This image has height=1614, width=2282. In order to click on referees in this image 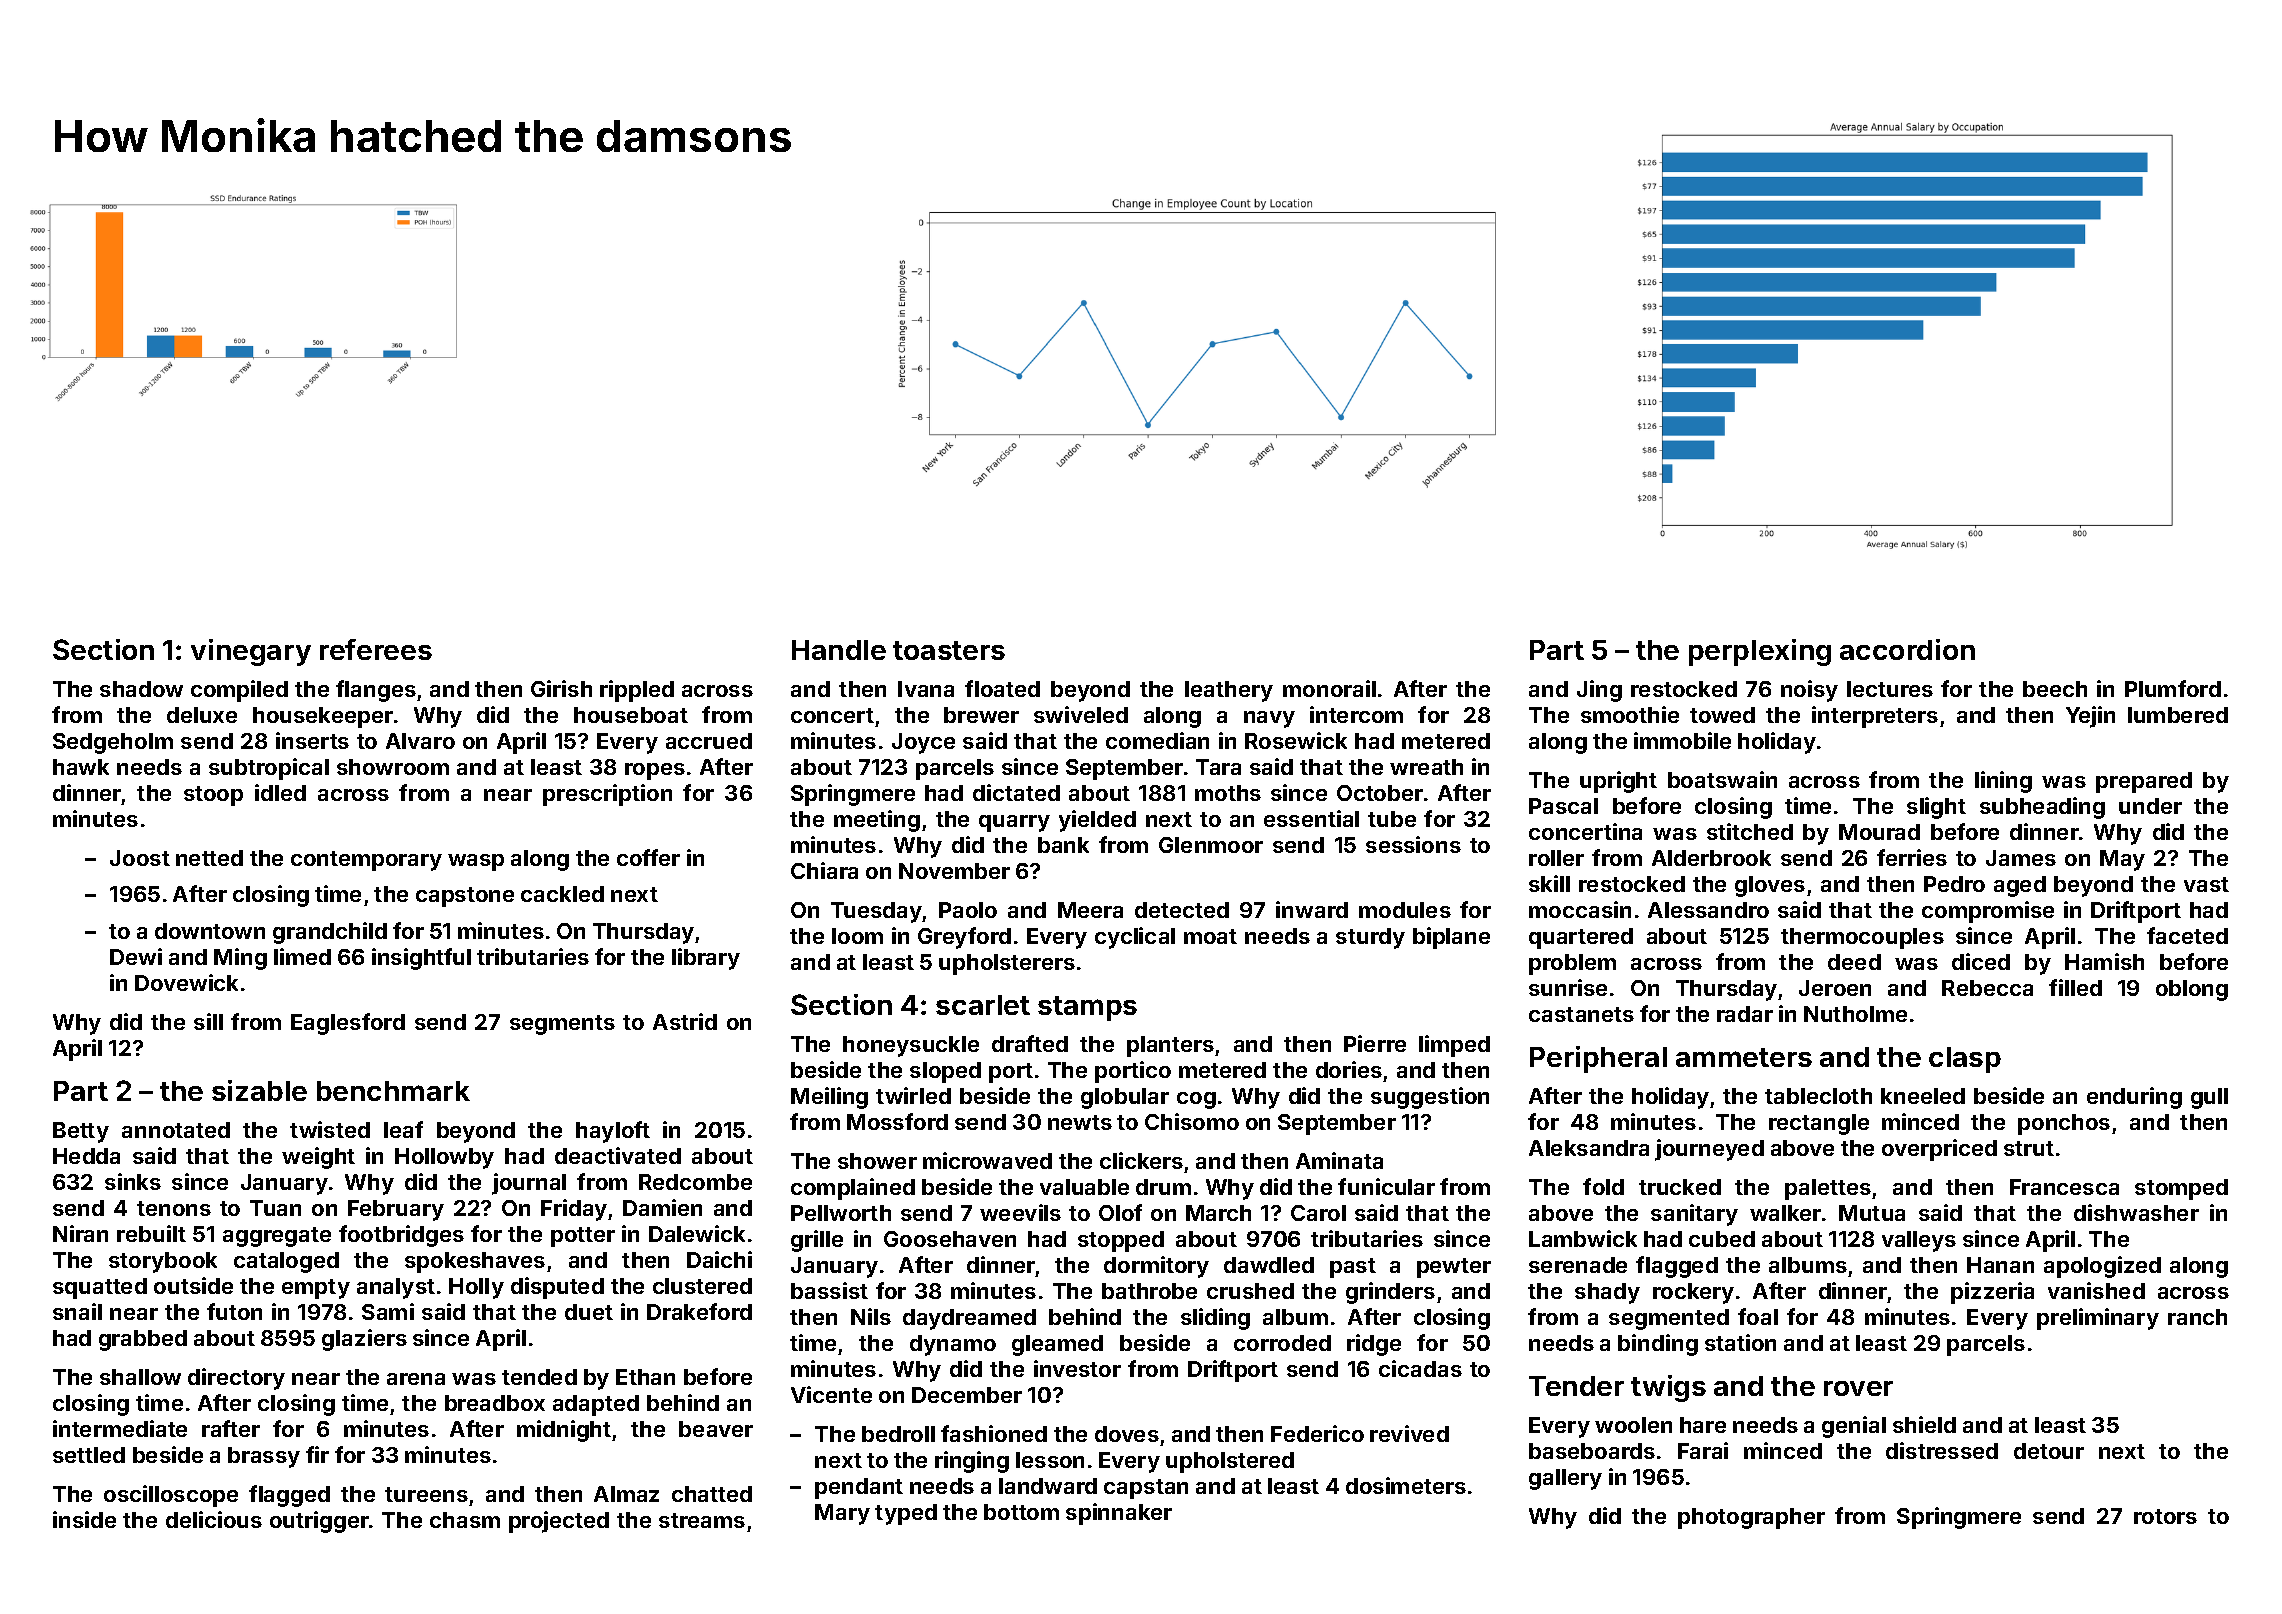, I will do `click(376, 649)`.
